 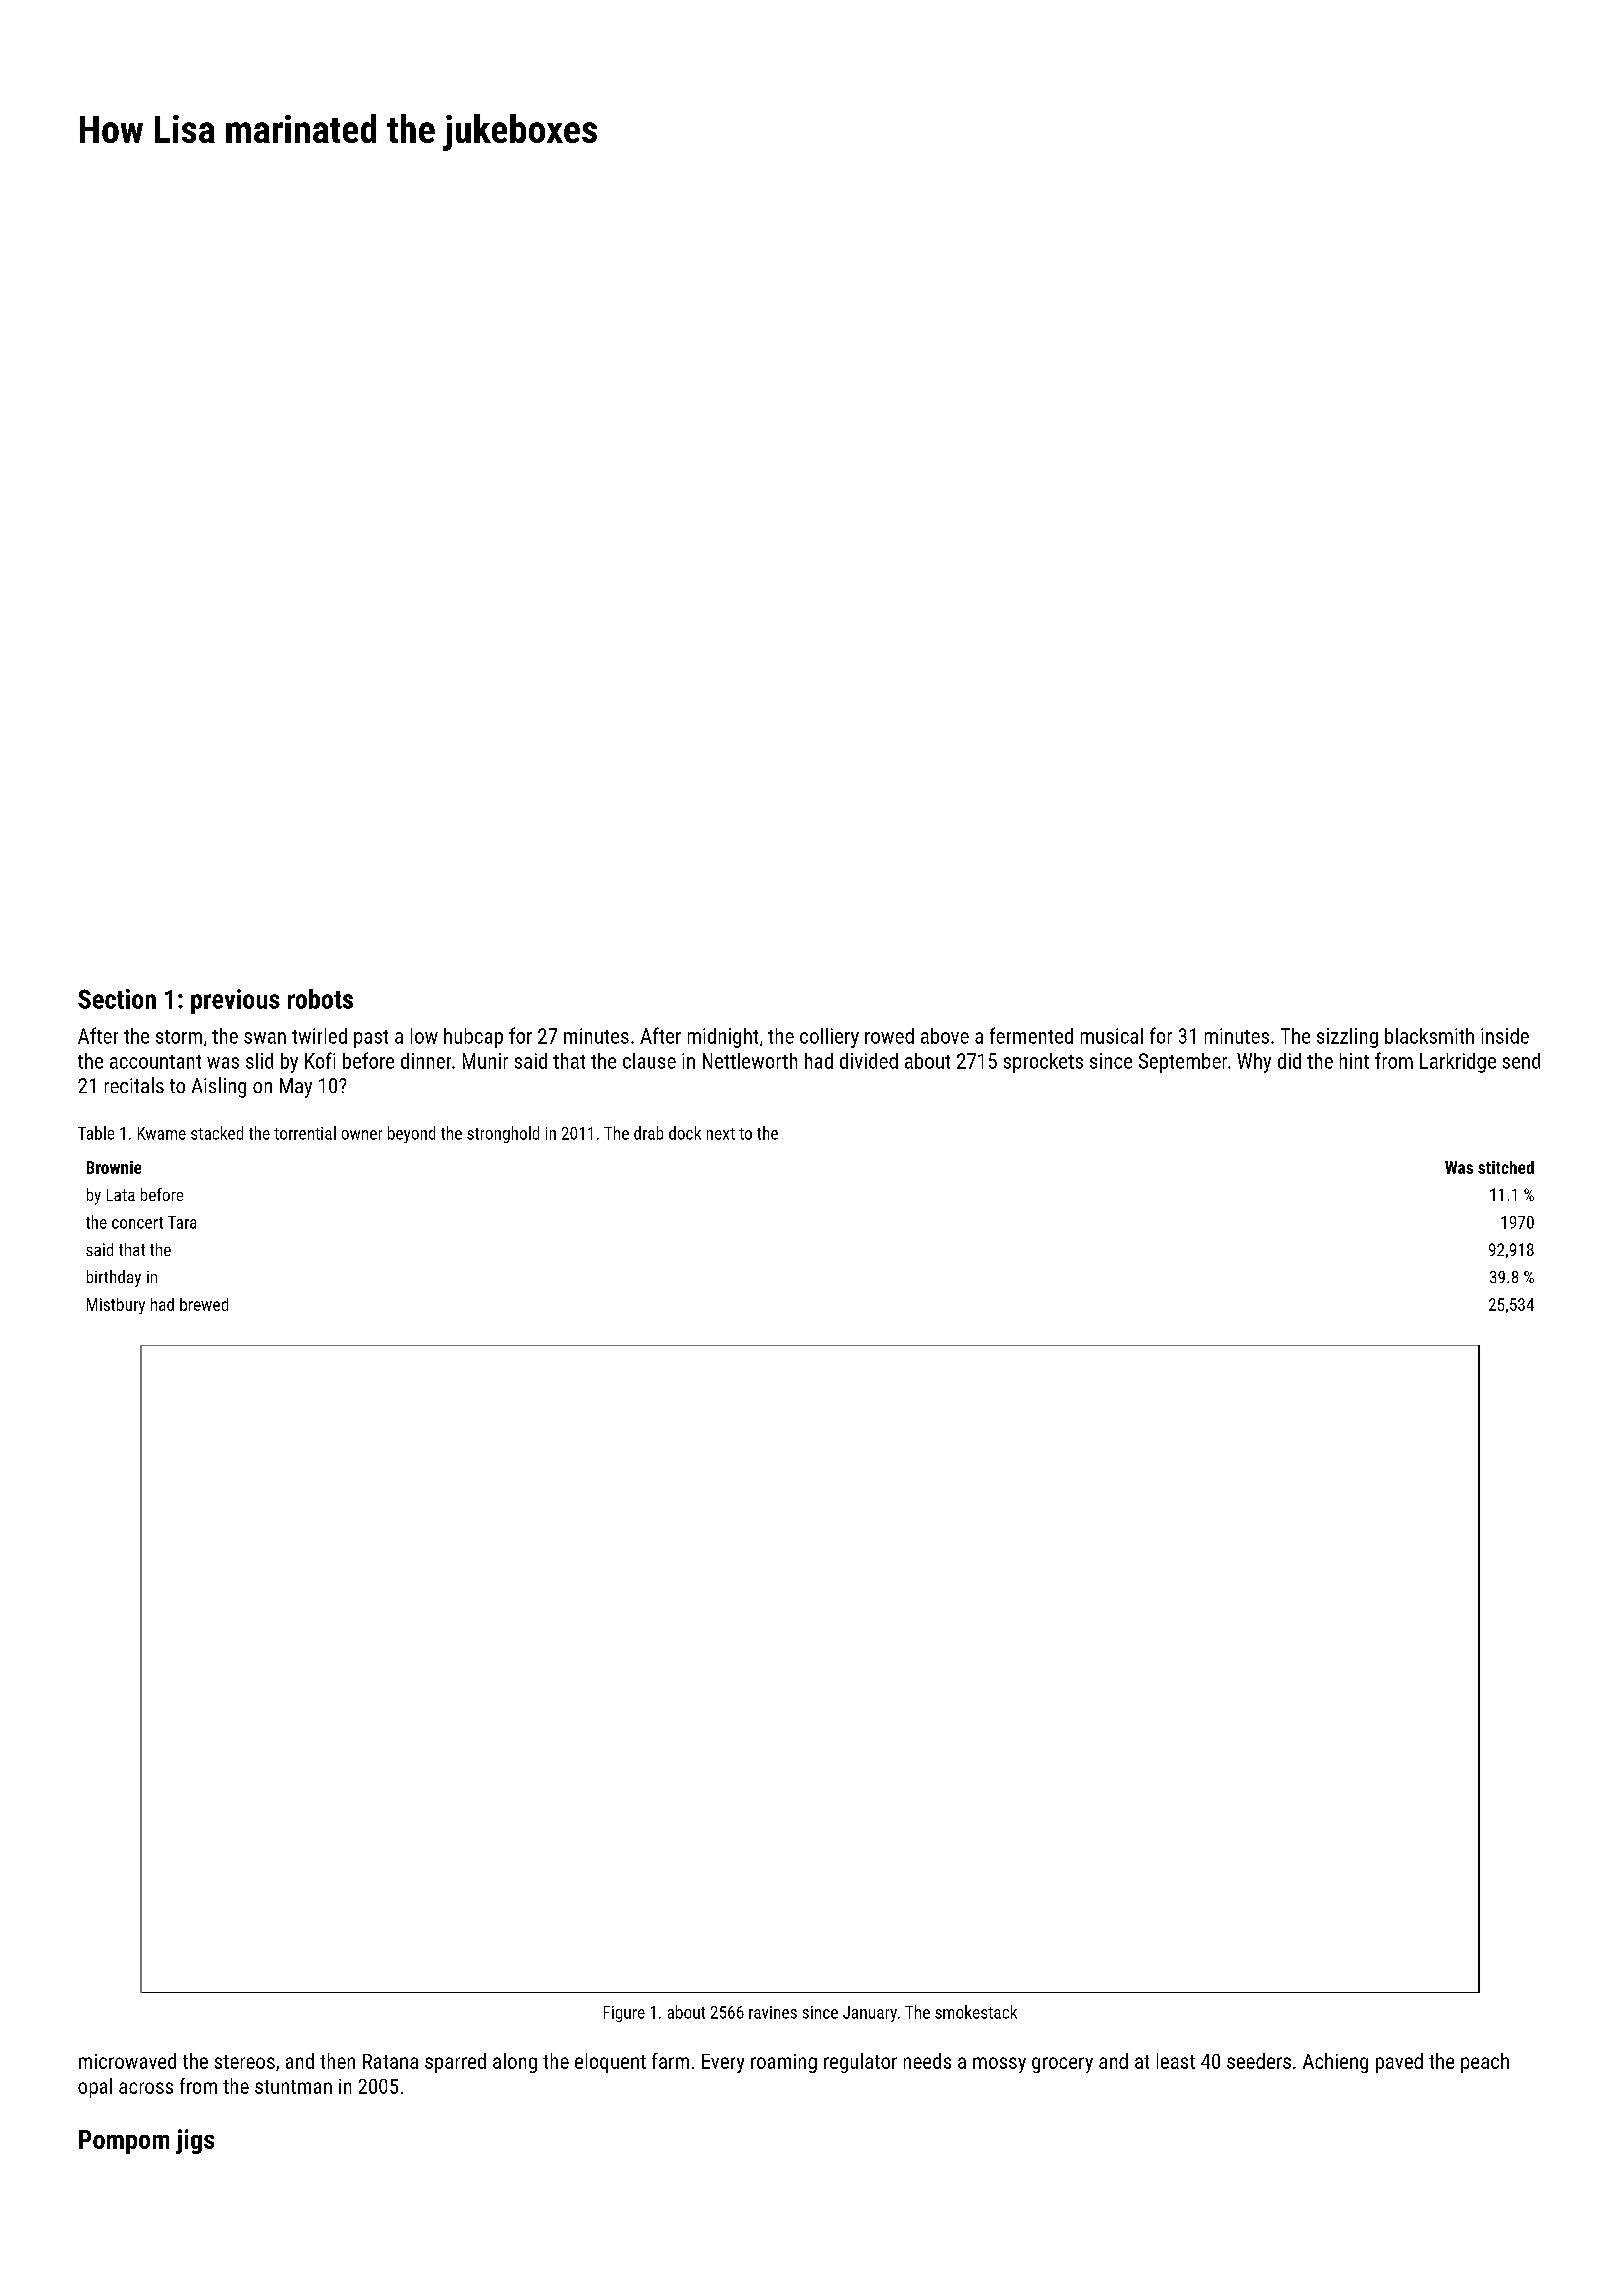 I want to click on microwaved, so click(x=127, y=2061).
